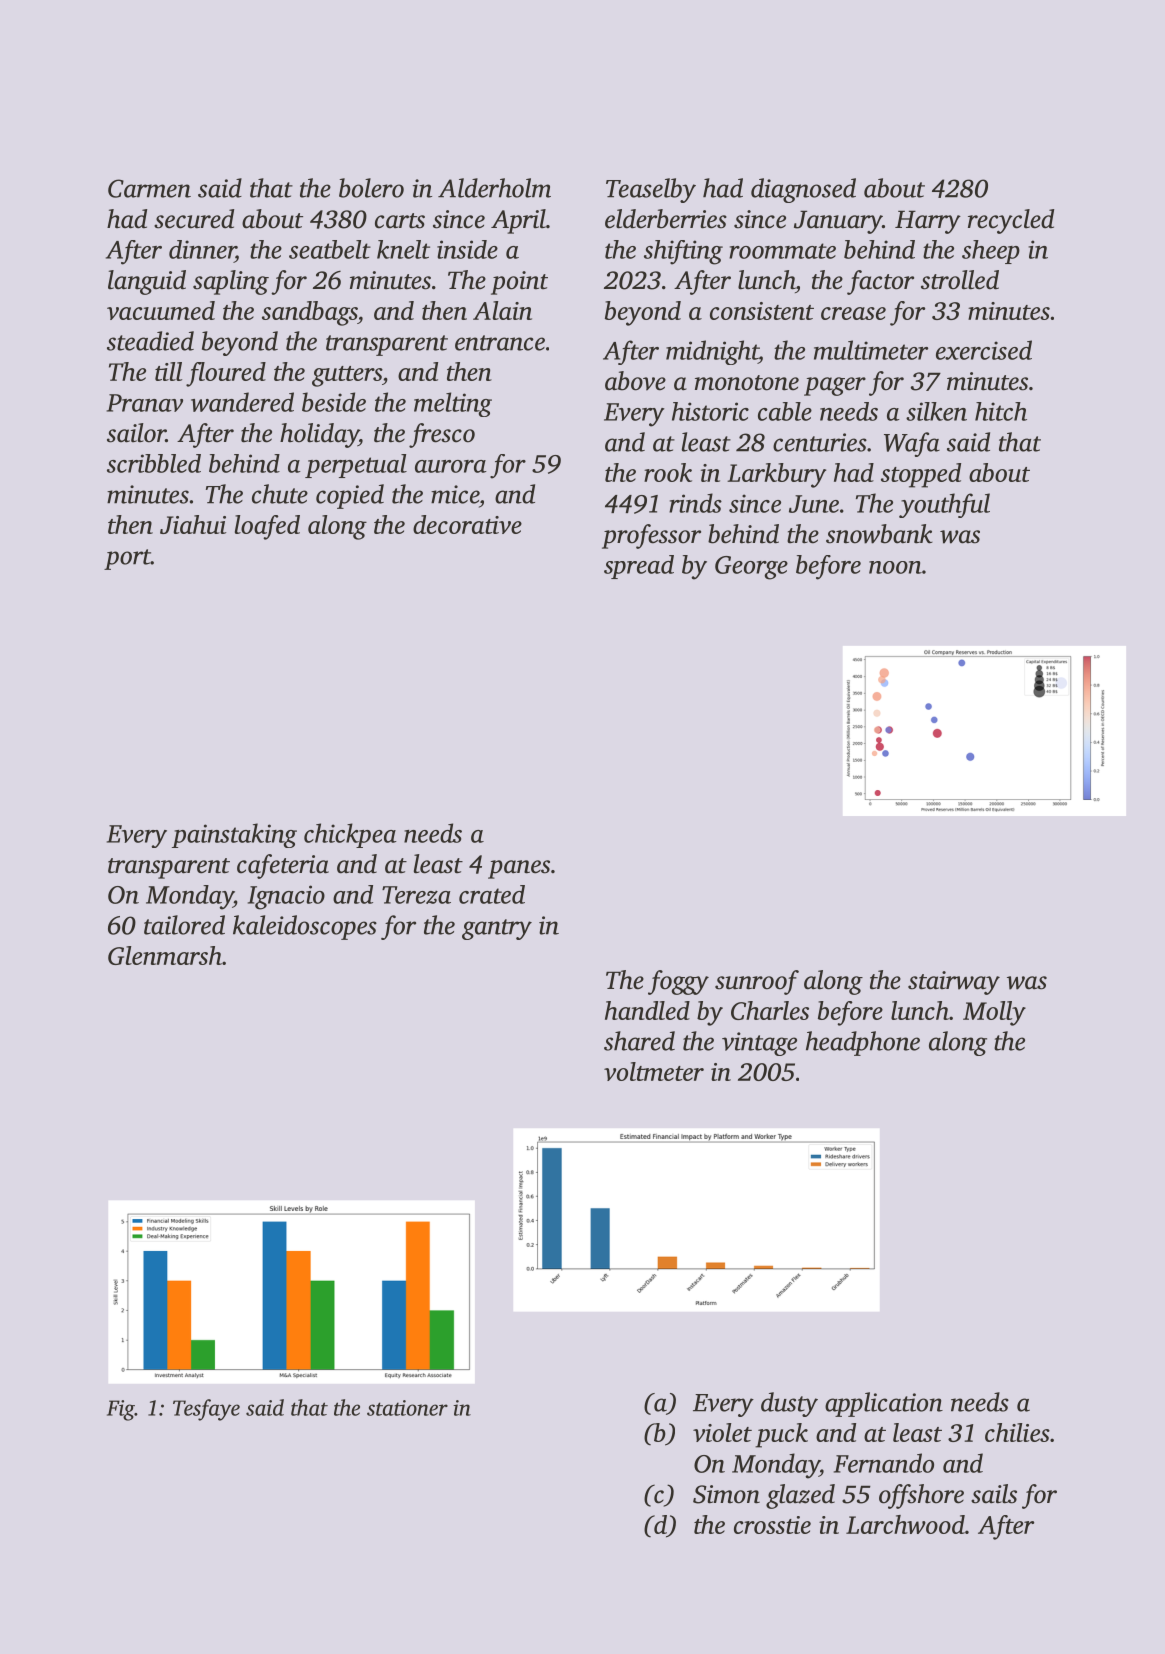  What do you see at coordinates (350, 835) in the screenshot?
I see `chickpea` at bounding box center [350, 835].
